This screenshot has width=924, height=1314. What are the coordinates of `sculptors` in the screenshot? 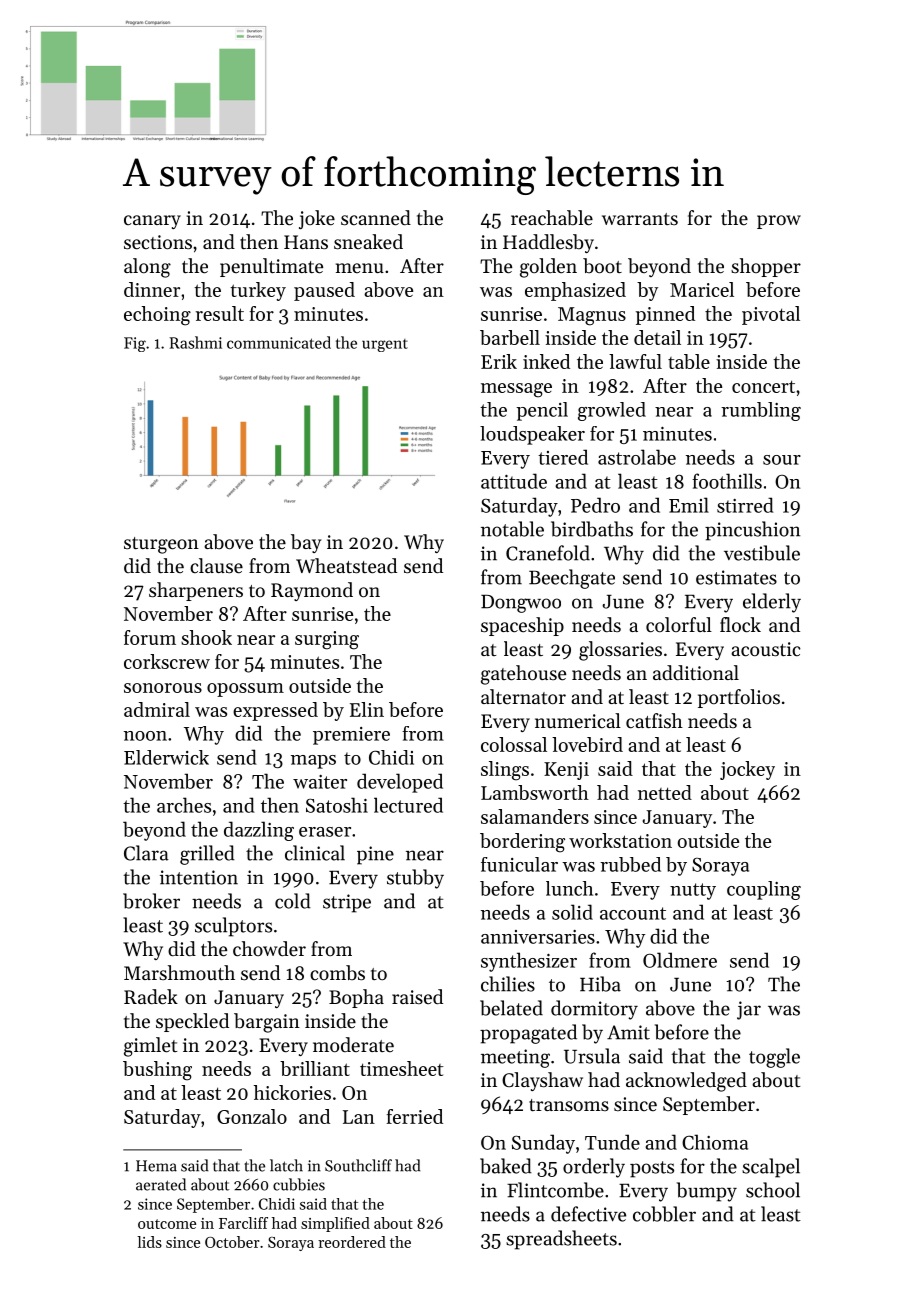 It's located at (233, 927).
